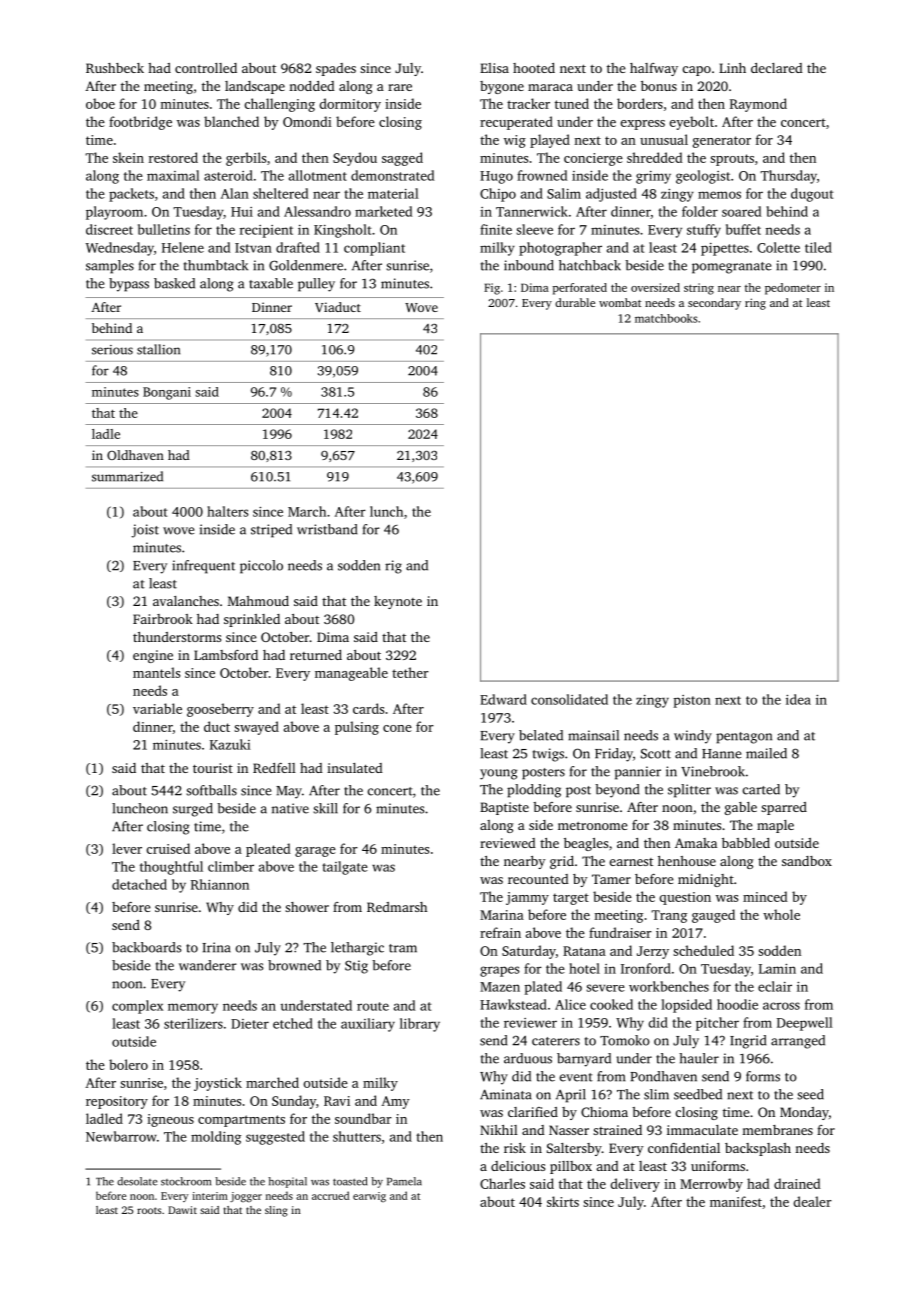 This document has width=924, height=1314. I want to click on idea, so click(798, 699).
